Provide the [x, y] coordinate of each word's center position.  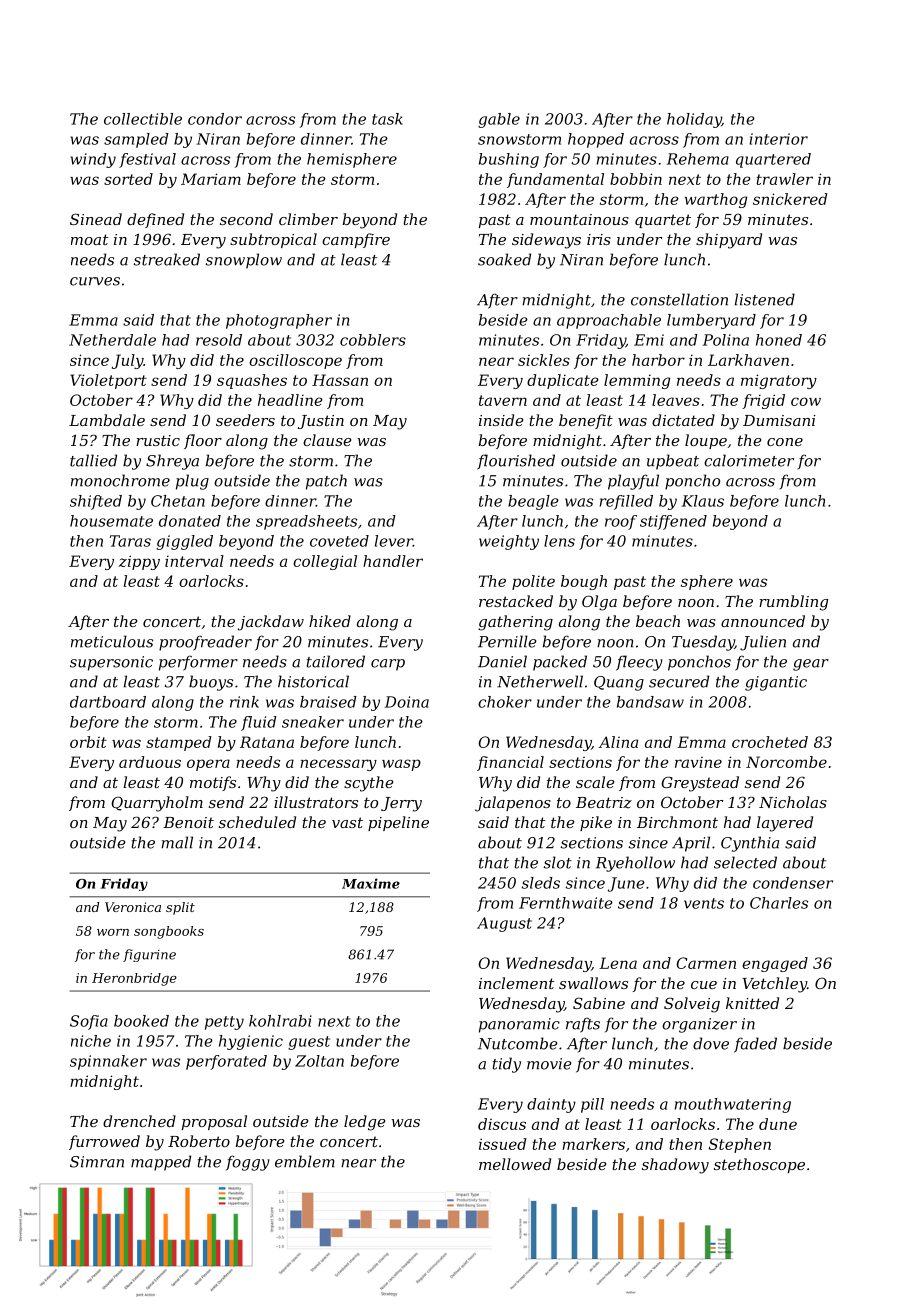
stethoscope [759, 1165]
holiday [694, 120]
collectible [143, 119]
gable [499, 120]
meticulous [112, 641]
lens [559, 541]
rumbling [793, 603]
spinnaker [108, 1062]
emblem [305, 1161]
